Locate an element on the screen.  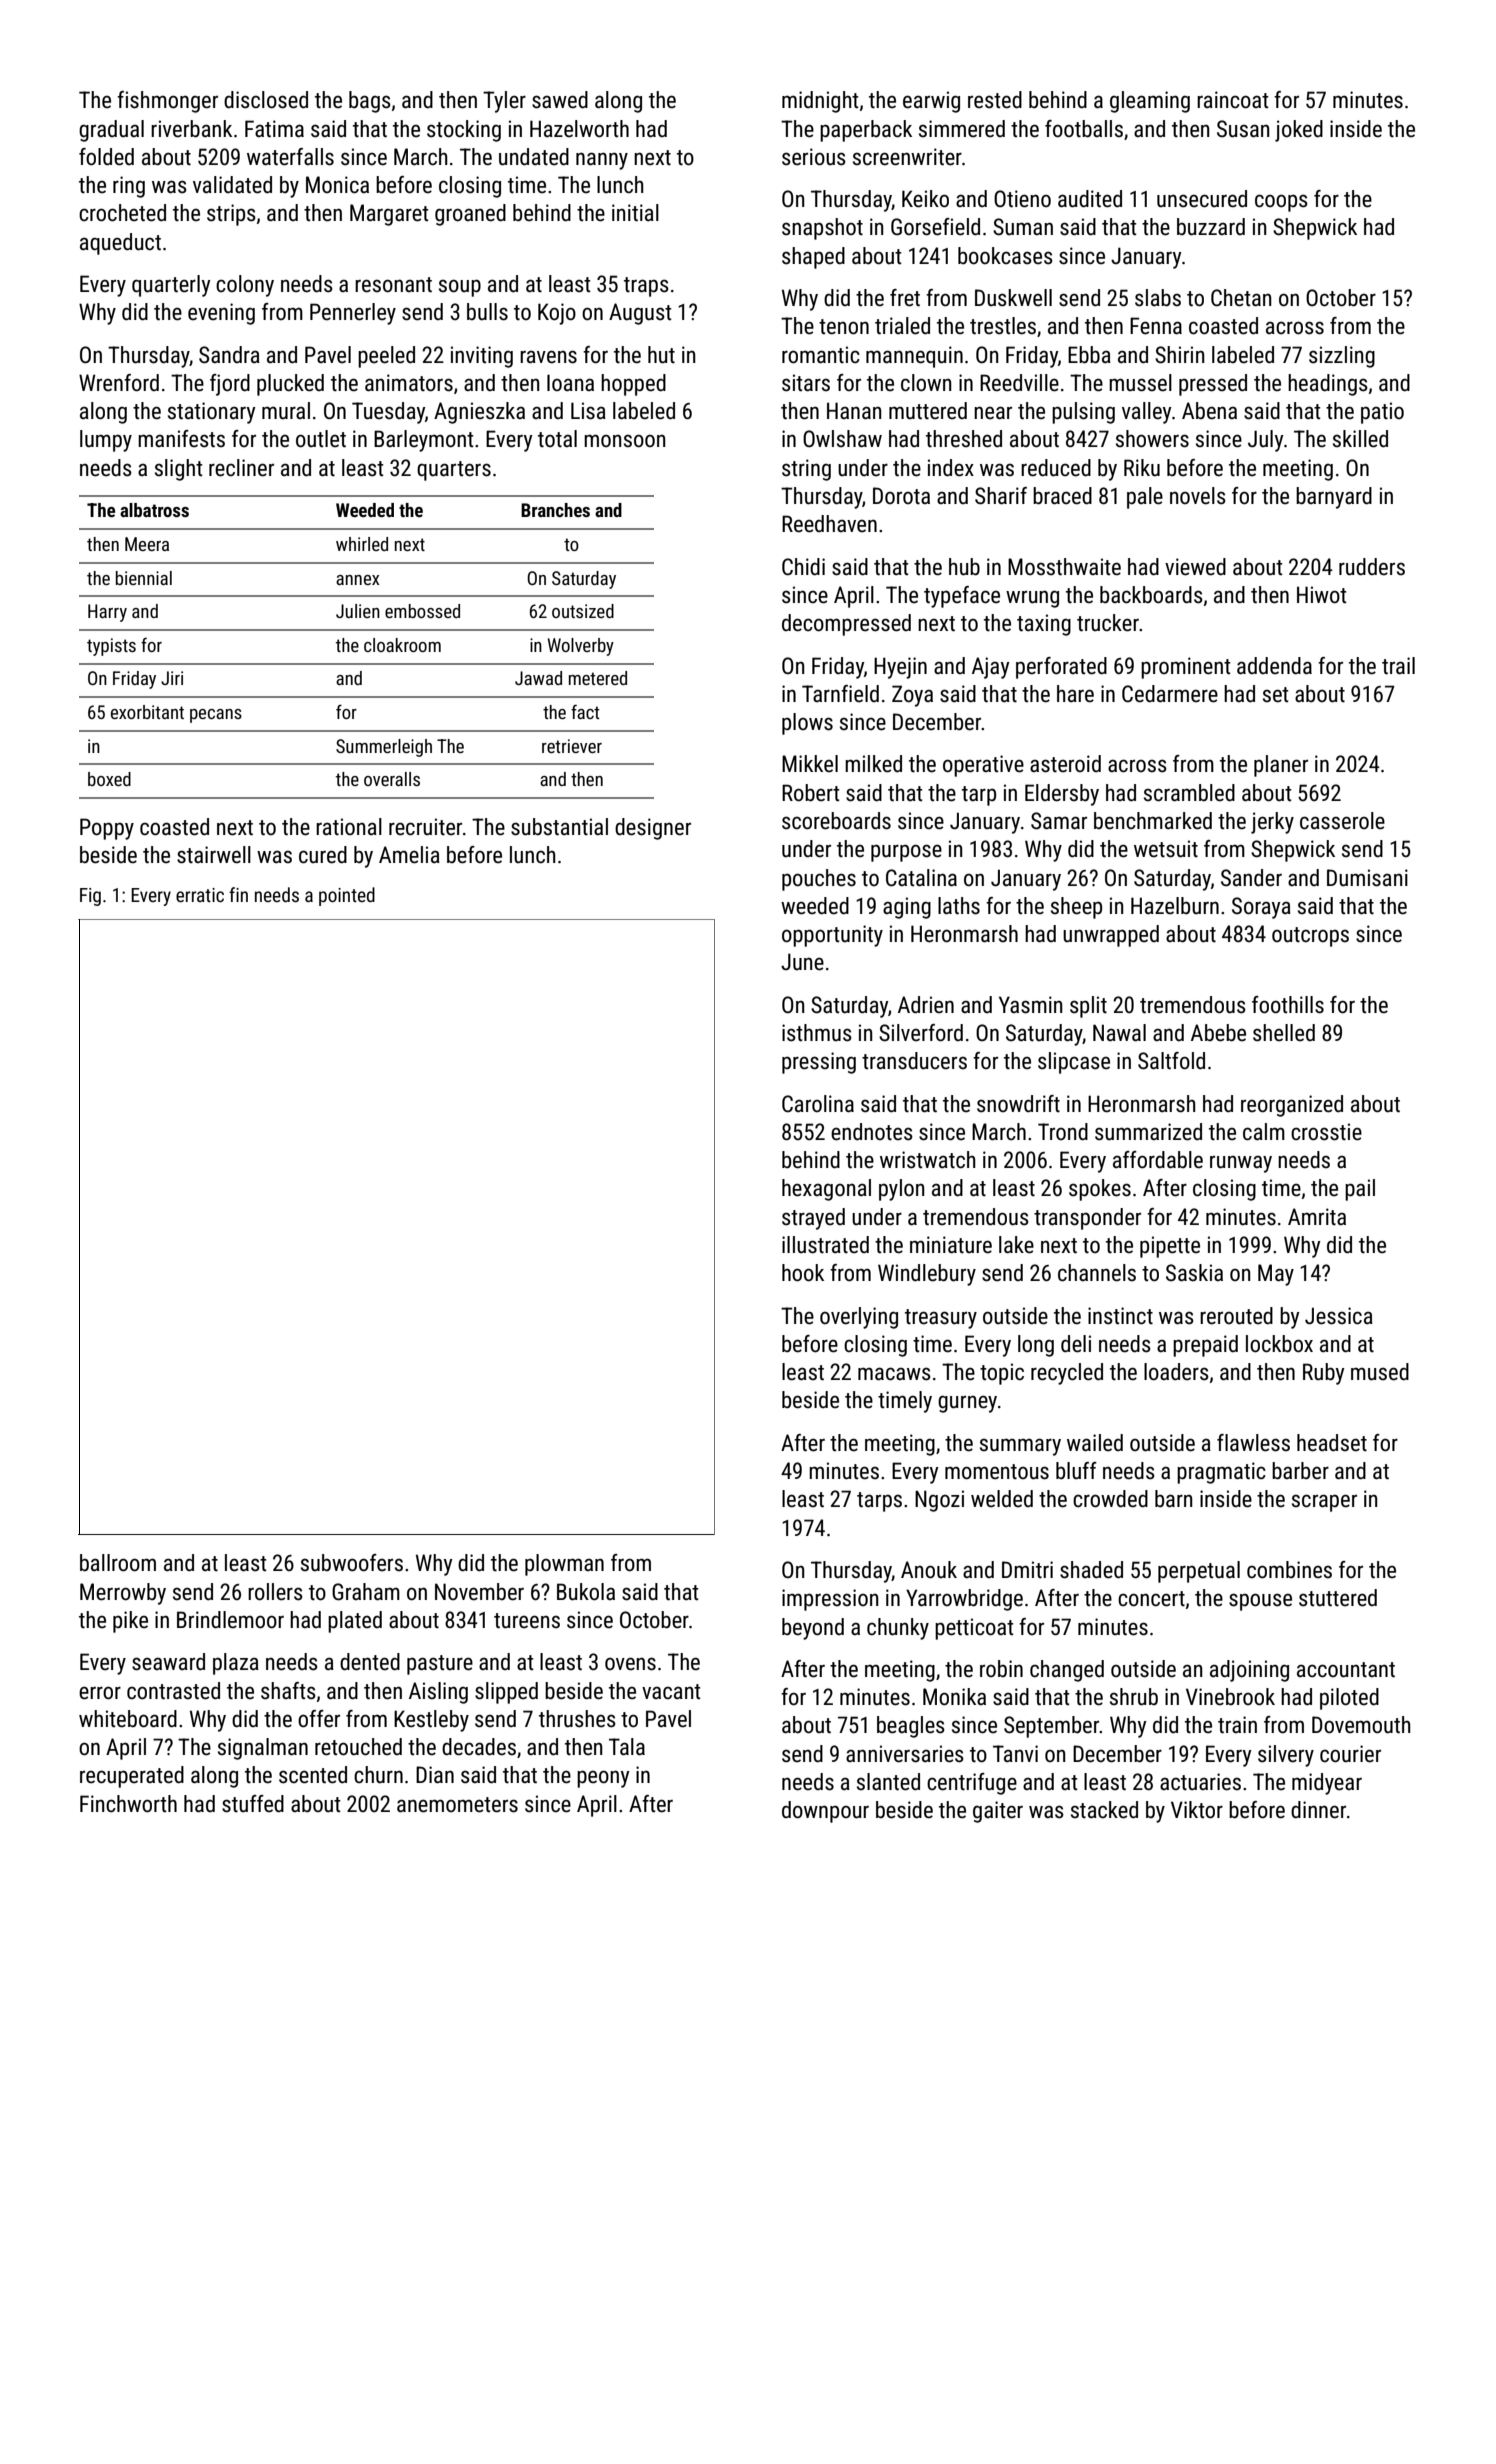
hook is located at coordinates (803, 1273).
